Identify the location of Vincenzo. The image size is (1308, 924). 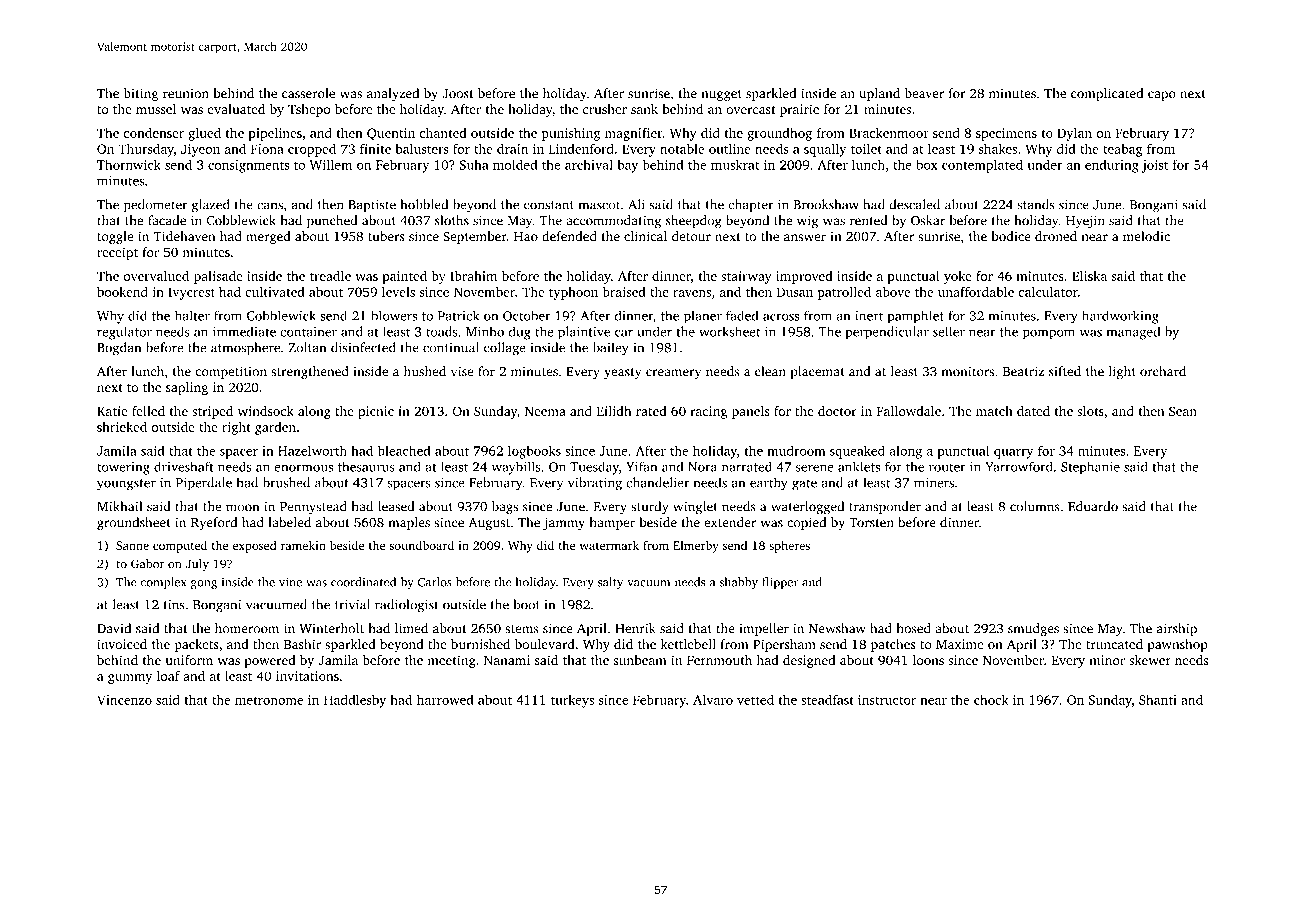
(124, 700).
